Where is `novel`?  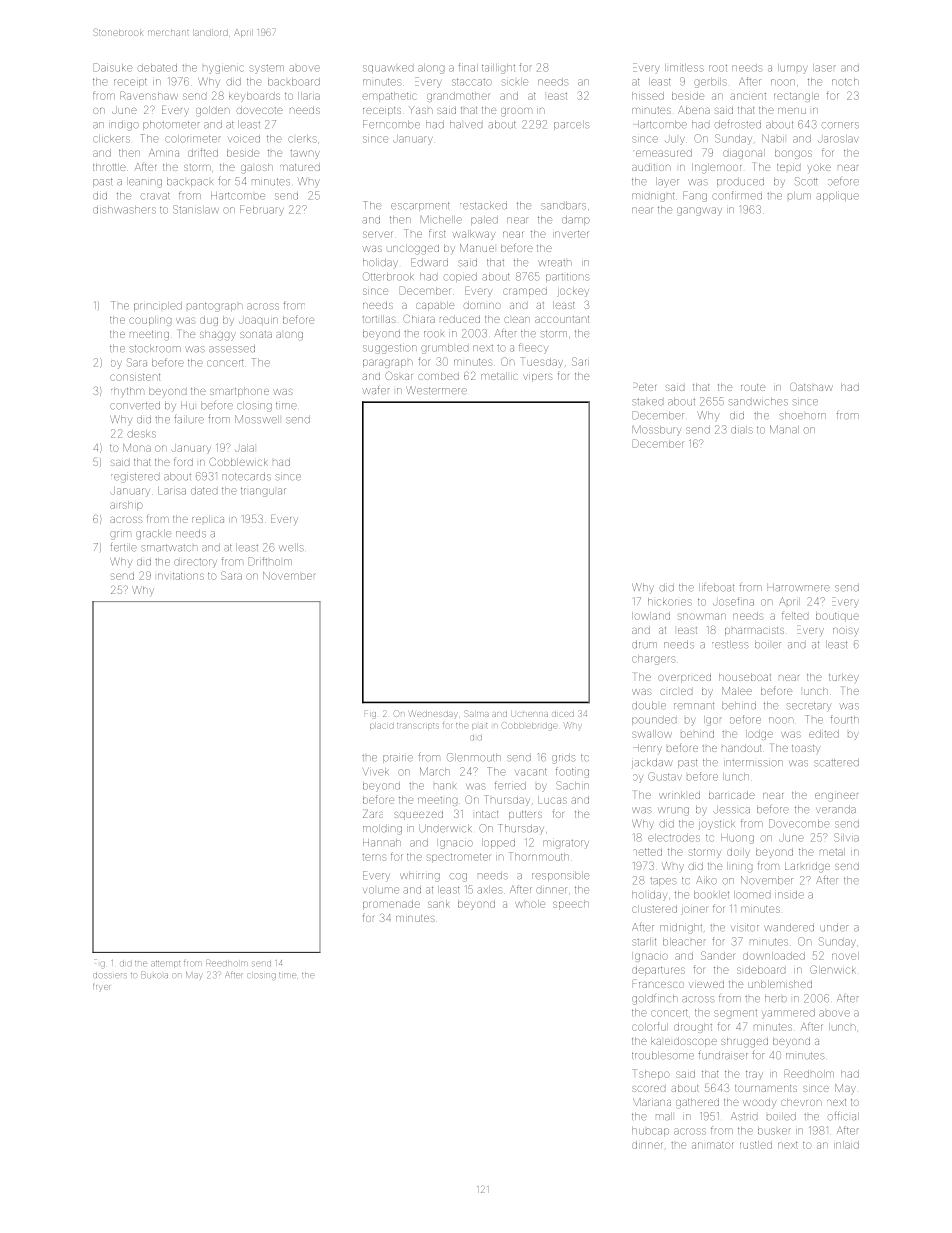
novel is located at coordinates (845, 956).
